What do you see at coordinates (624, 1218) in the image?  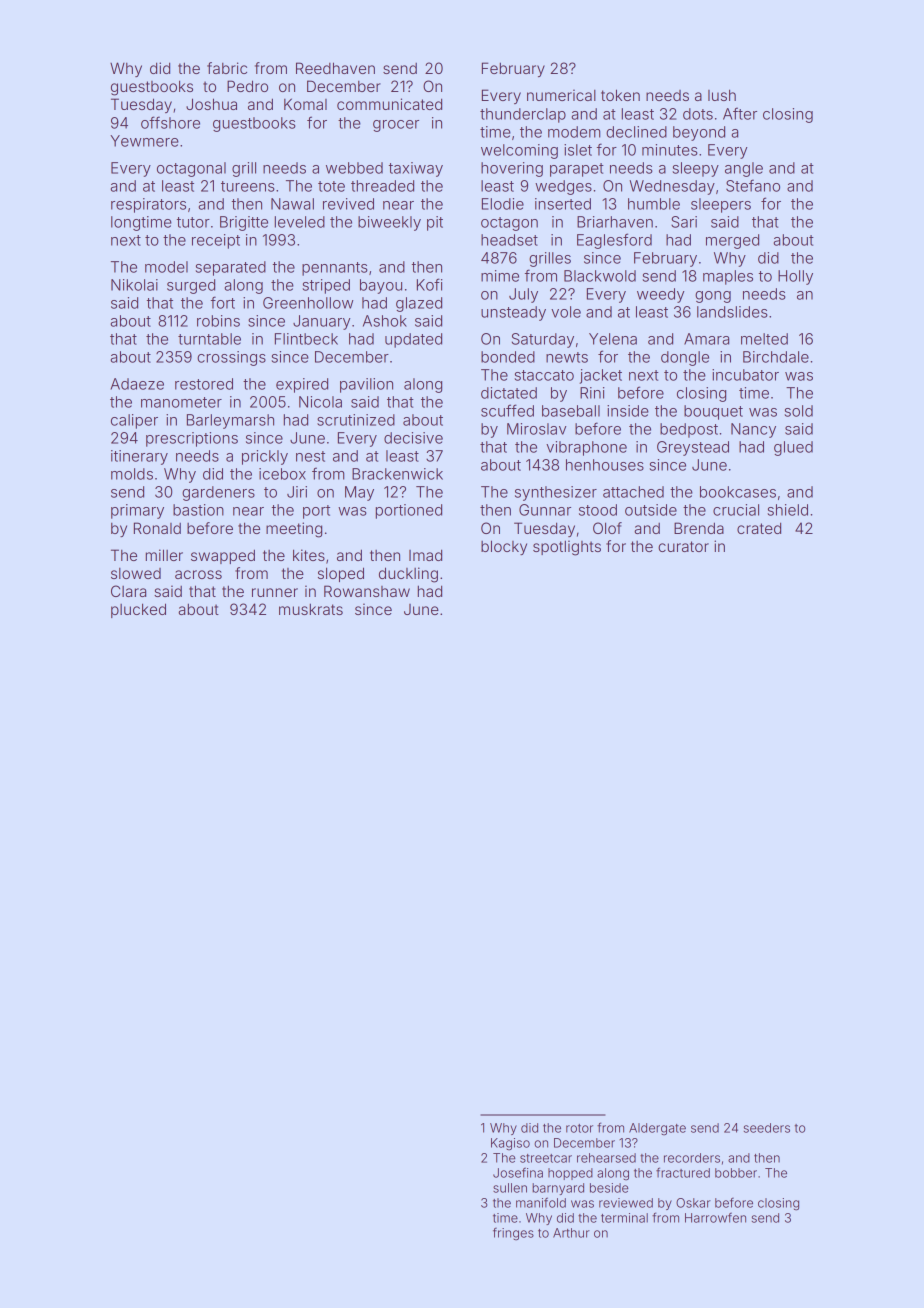 I see `terminal` at bounding box center [624, 1218].
